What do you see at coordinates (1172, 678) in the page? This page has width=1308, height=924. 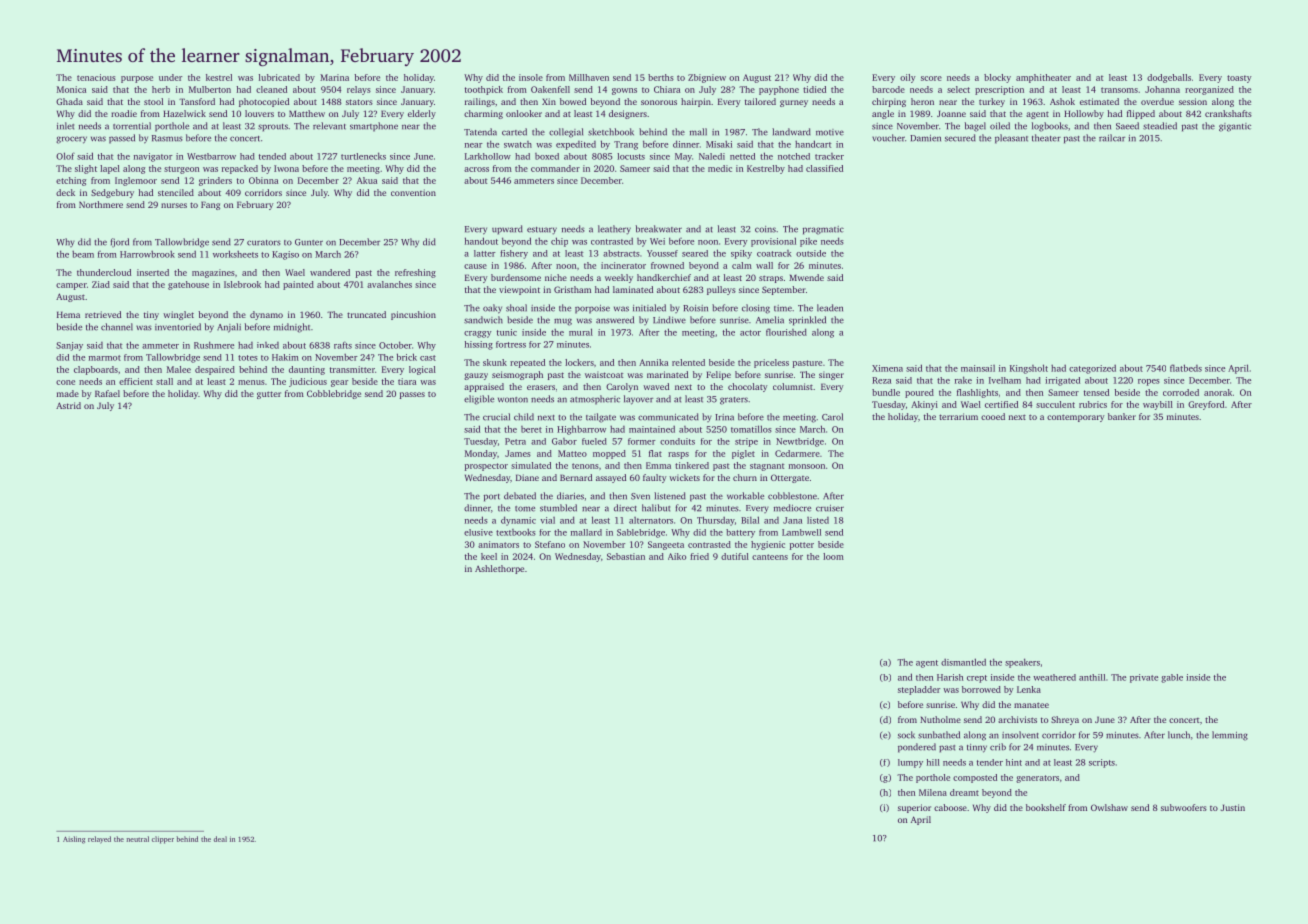 I see `gable` at bounding box center [1172, 678].
